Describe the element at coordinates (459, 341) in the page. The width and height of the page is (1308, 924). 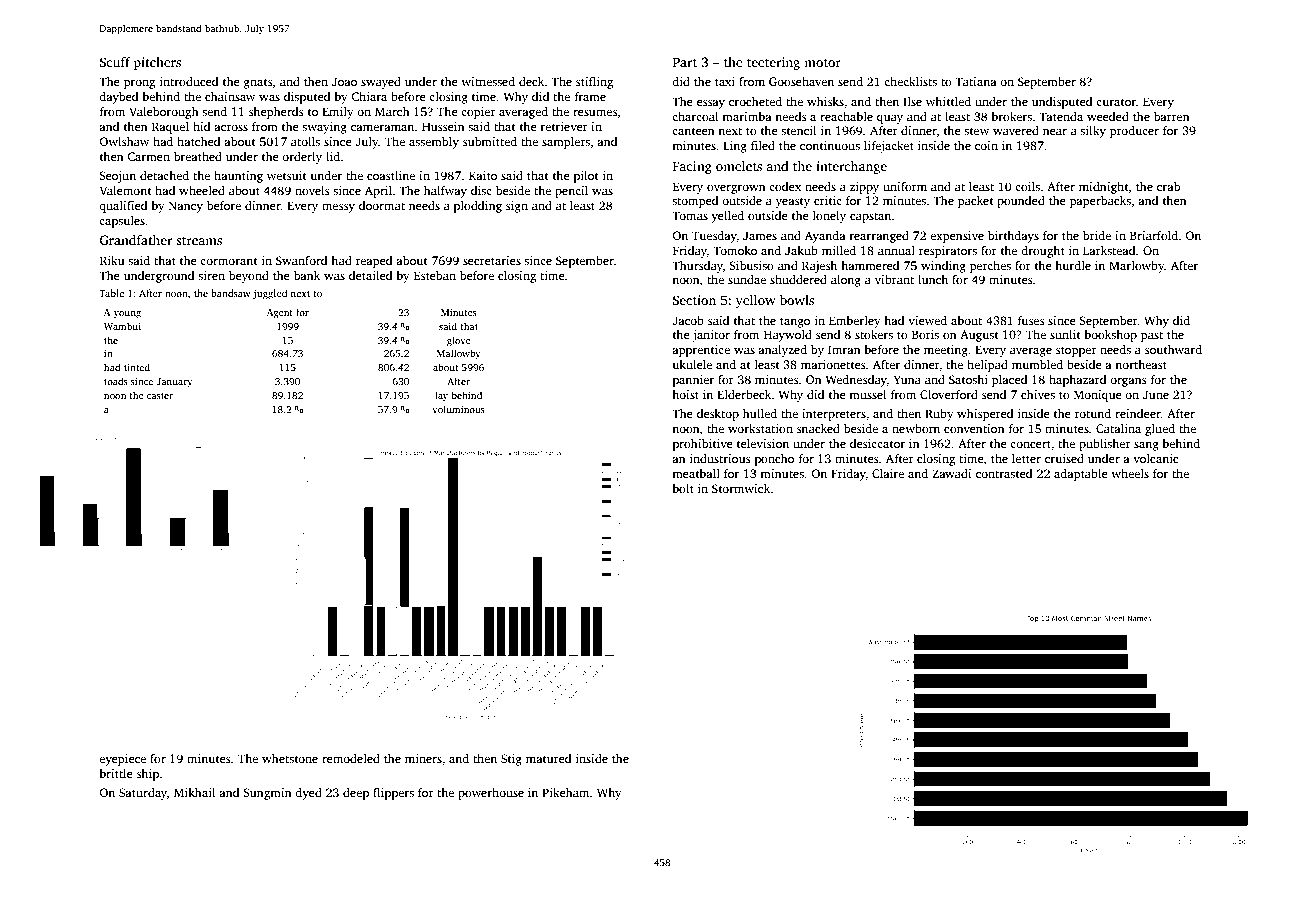
I see `glove` at that location.
